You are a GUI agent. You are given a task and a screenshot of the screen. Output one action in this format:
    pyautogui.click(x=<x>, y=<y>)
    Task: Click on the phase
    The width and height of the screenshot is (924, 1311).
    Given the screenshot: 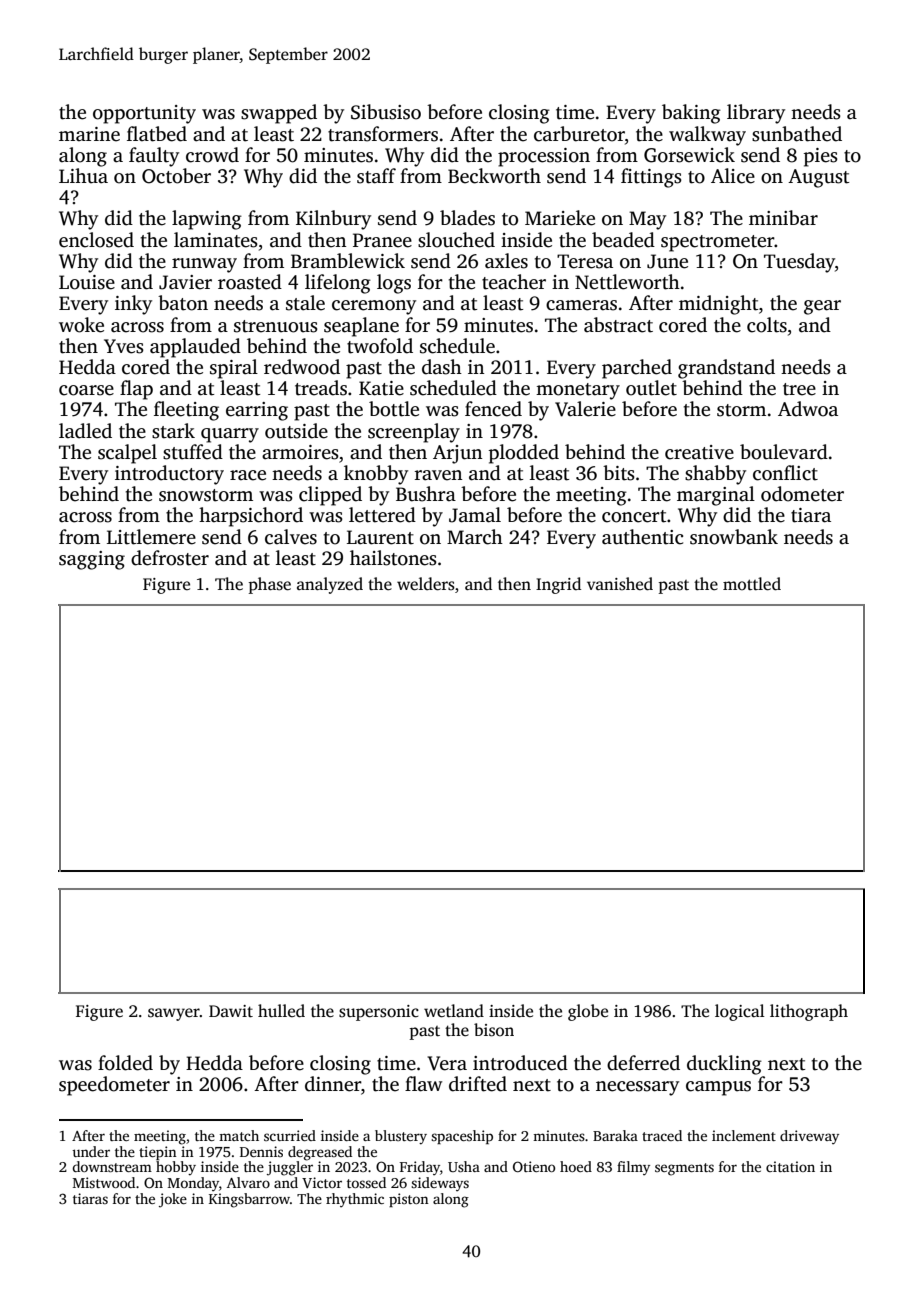 What is the action you would take?
    pyautogui.click(x=269, y=585)
